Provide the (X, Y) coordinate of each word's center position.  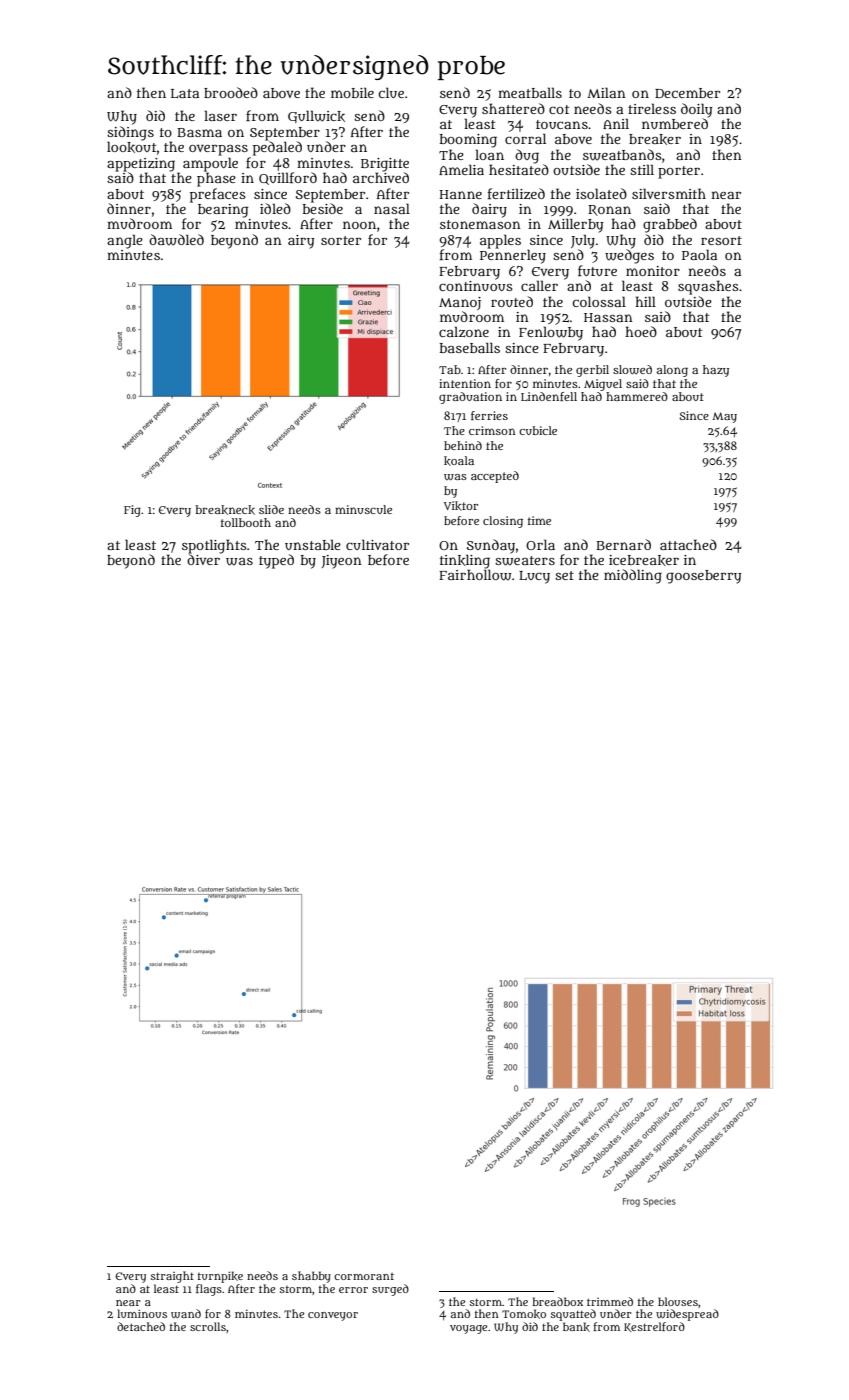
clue (391, 92)
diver (203, 559)
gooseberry (703, 577)
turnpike (220, 1277)
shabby (311, 1277)
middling (633, 576)
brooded (231, 92)
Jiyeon (342, 562)
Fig (132, 511)
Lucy (534, 577)
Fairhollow (475, 575)
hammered (637, 396)
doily (696, 110)
